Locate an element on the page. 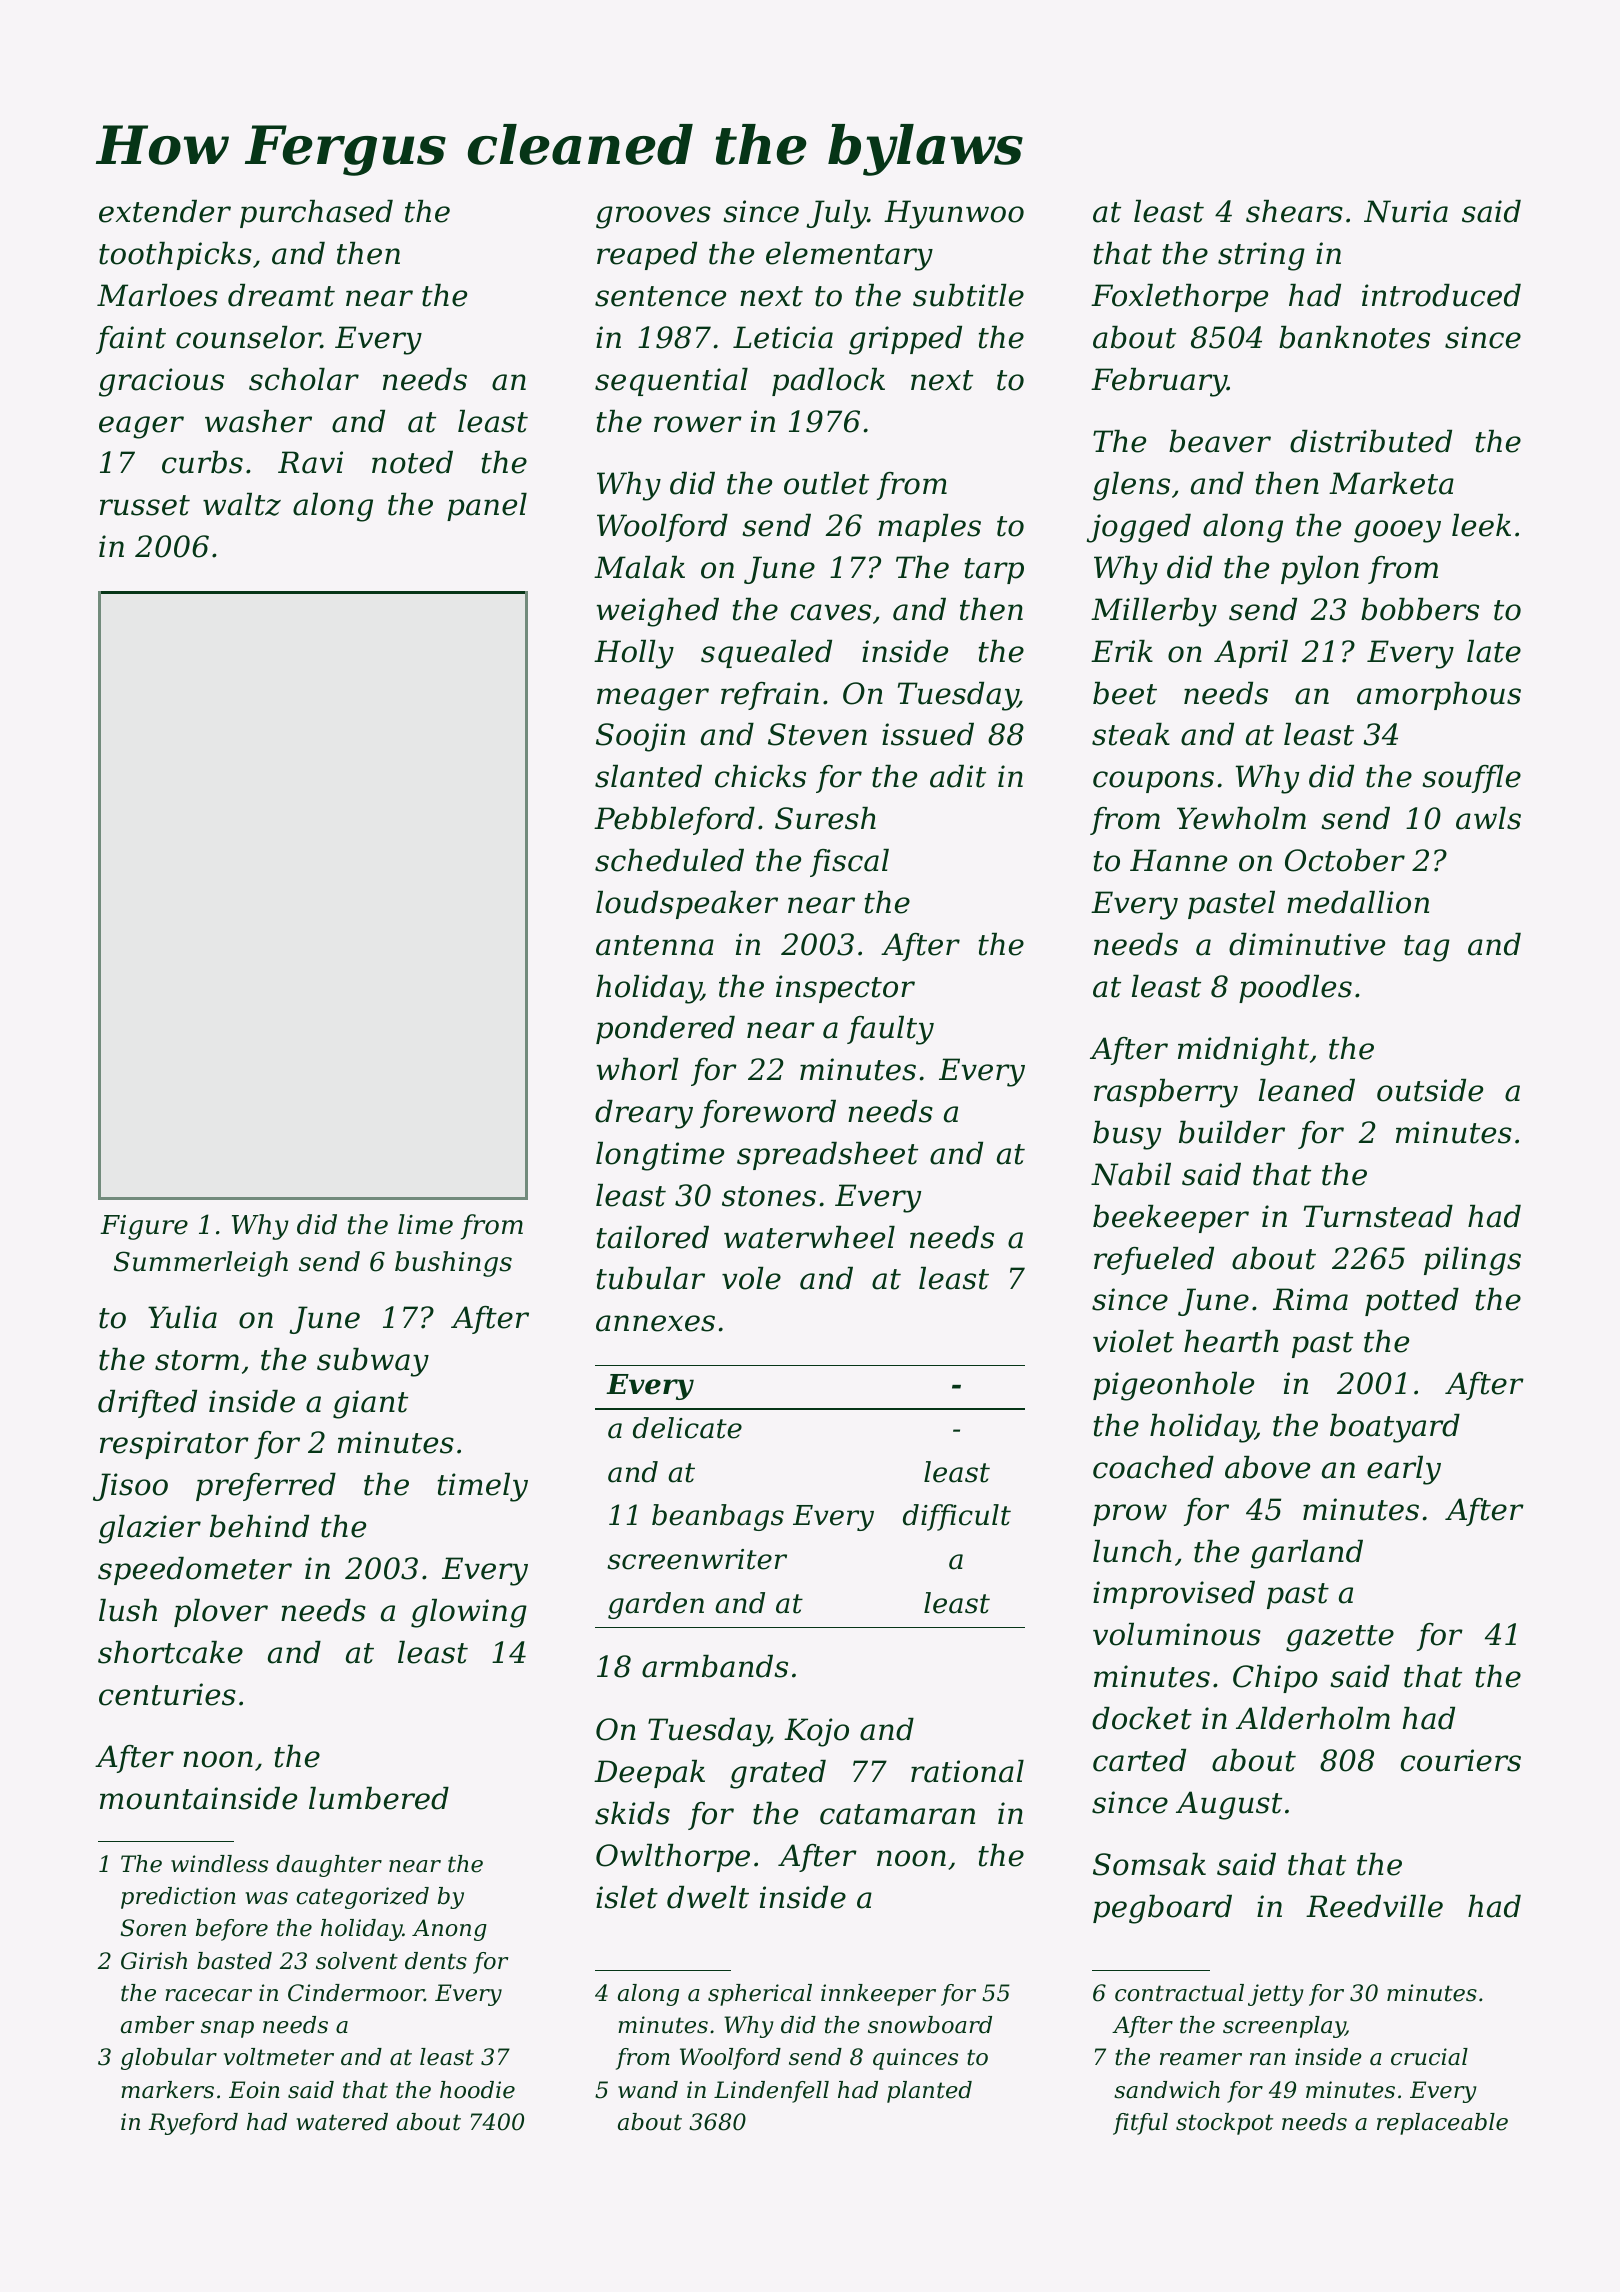 The image size is (1620, 2292). tarp is located at coordinates (994, 571).
